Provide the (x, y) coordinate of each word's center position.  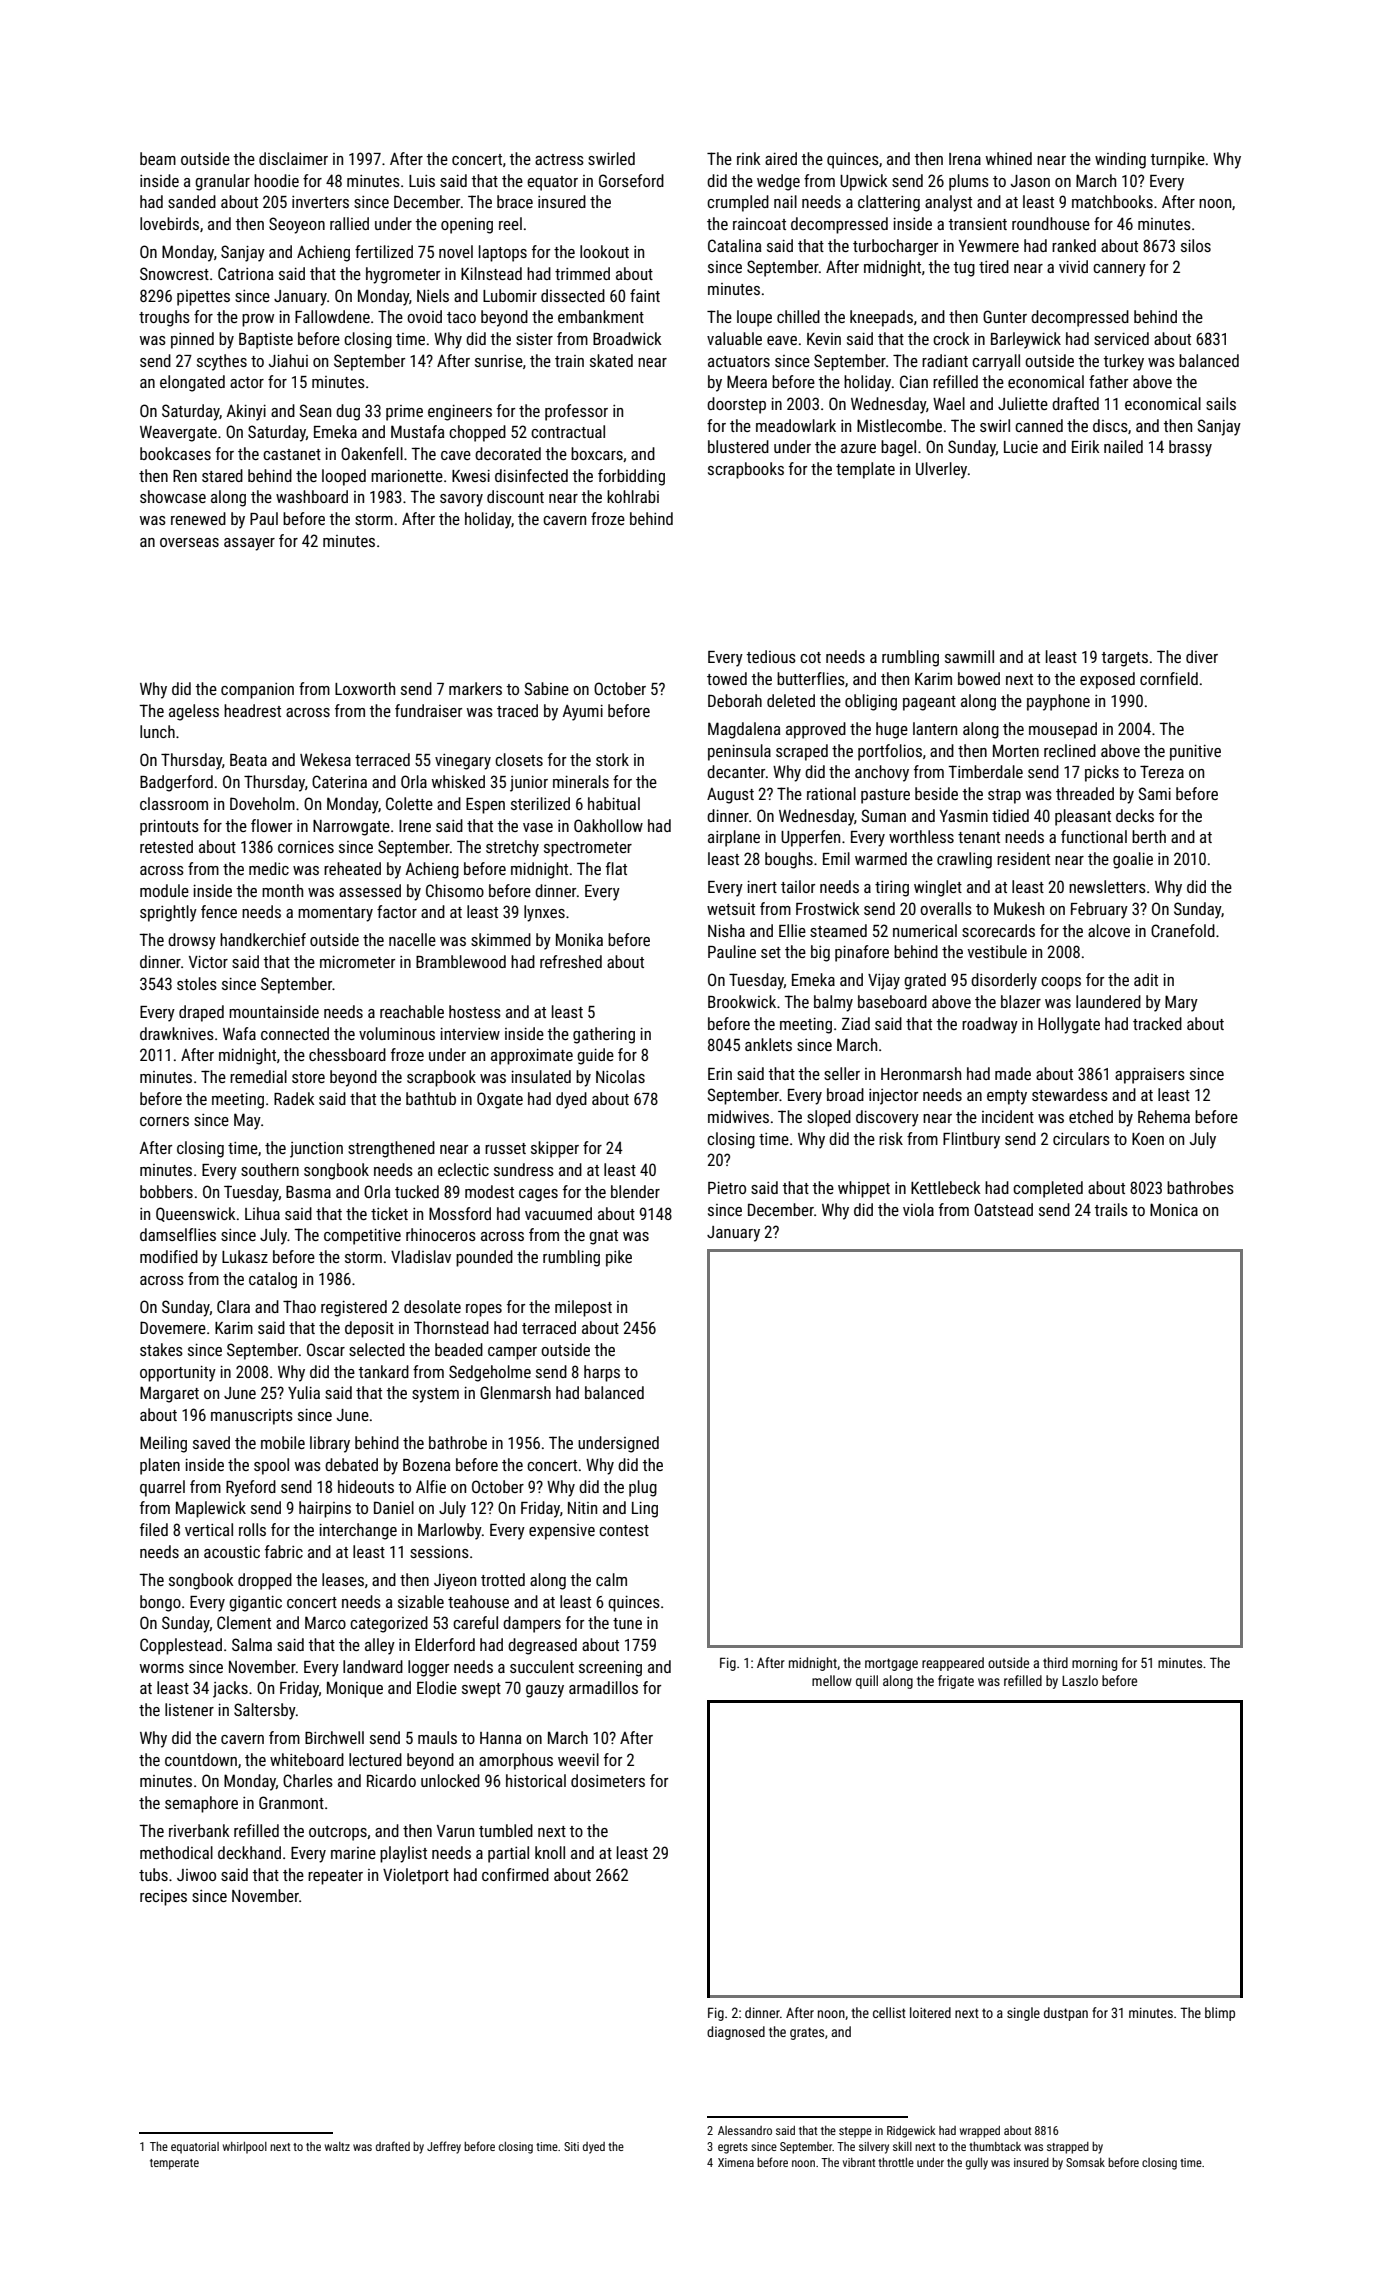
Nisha (726, 930)
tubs (153, 1874)
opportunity (178, 1374)
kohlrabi (633, 496)
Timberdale (985, 771)
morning (1094, 1664)
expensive (562, 1532)
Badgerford (176, 783)
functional (1094, 836)
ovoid (424, 316)
